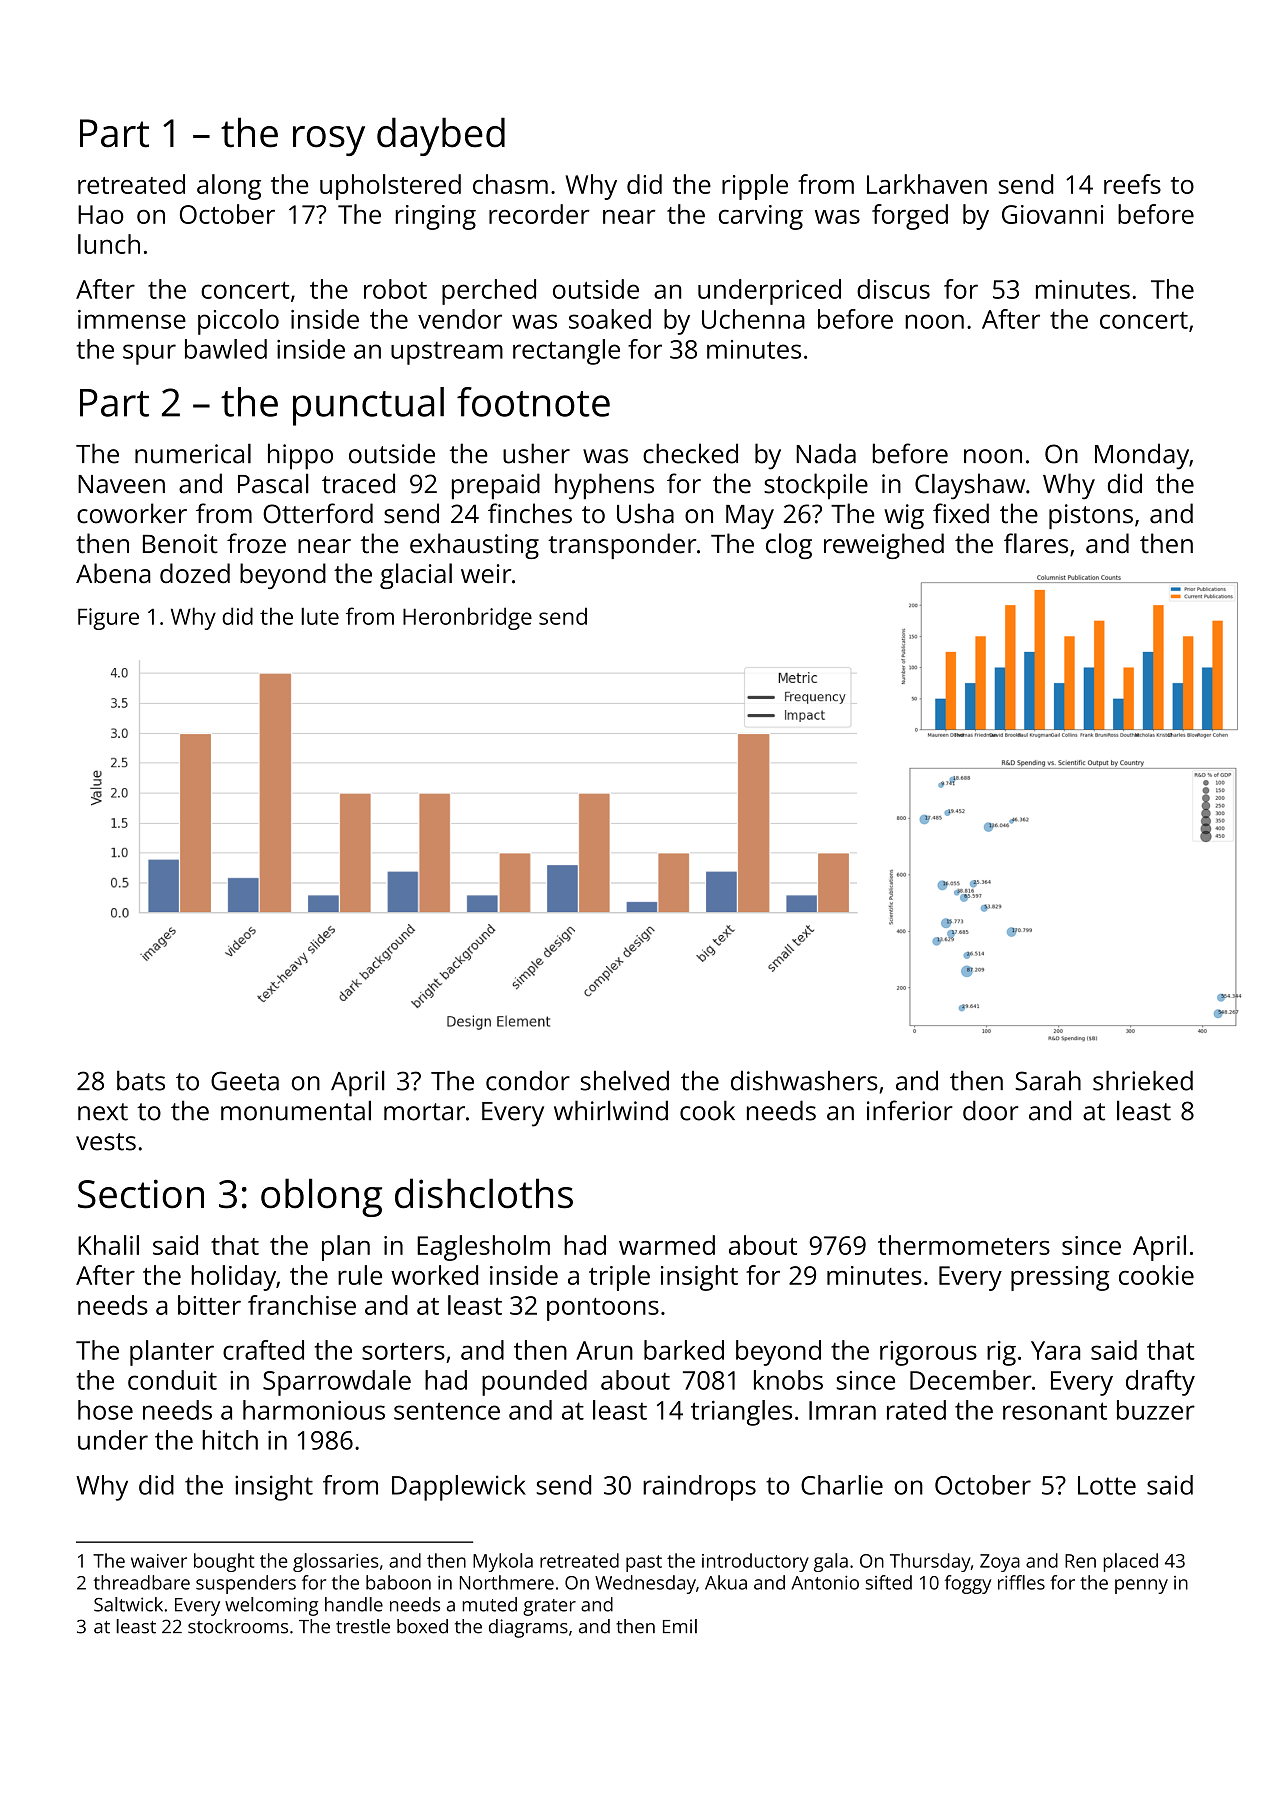 Image resolution: width=1271 pixels, height=1797 pixels. Describe the element at coordinates (245, 1081) in the image. I see `Geeta` at that location.
